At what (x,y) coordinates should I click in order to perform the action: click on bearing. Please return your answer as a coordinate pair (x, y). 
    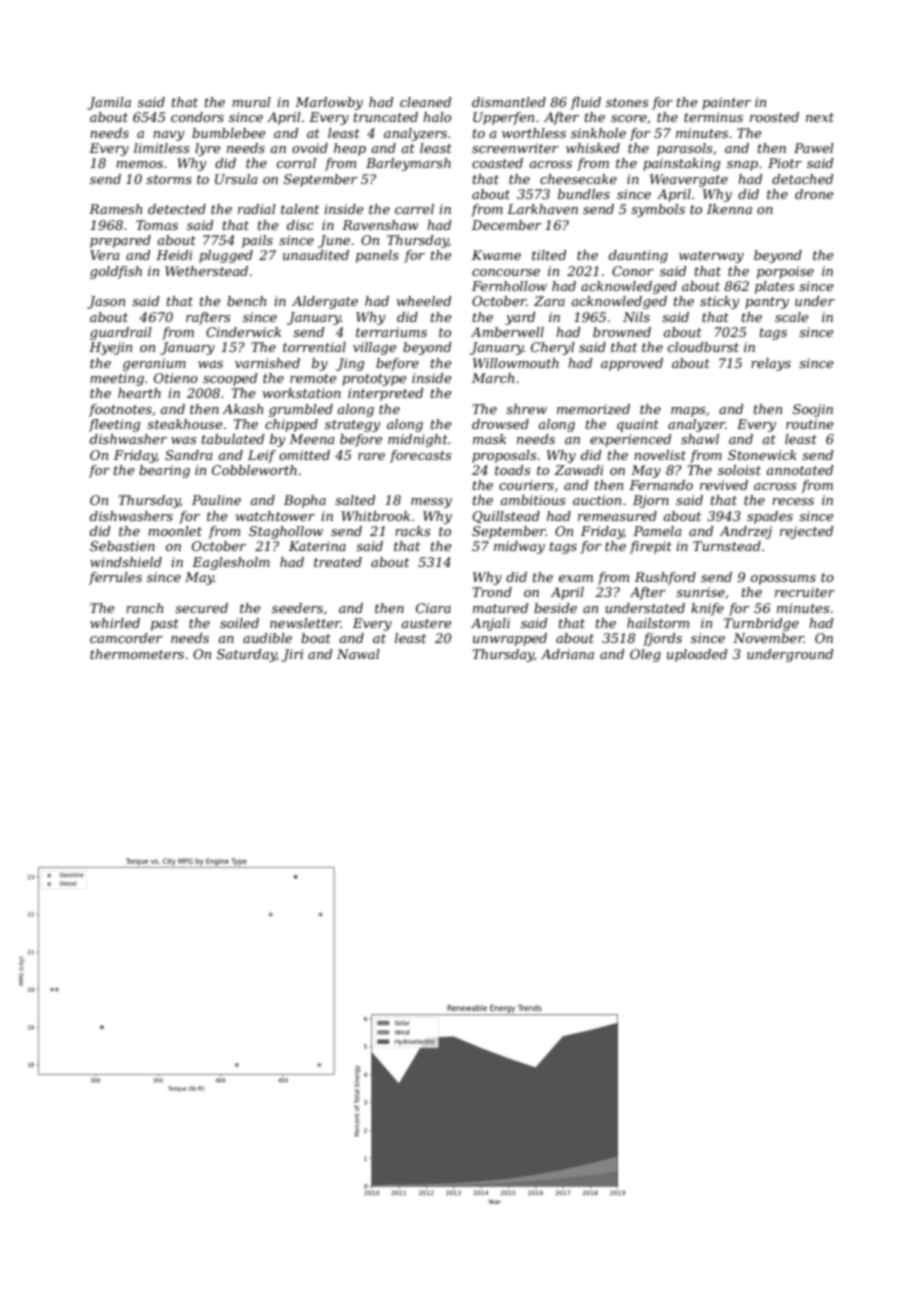
    Looking at the image, I should click on (164, 471).
